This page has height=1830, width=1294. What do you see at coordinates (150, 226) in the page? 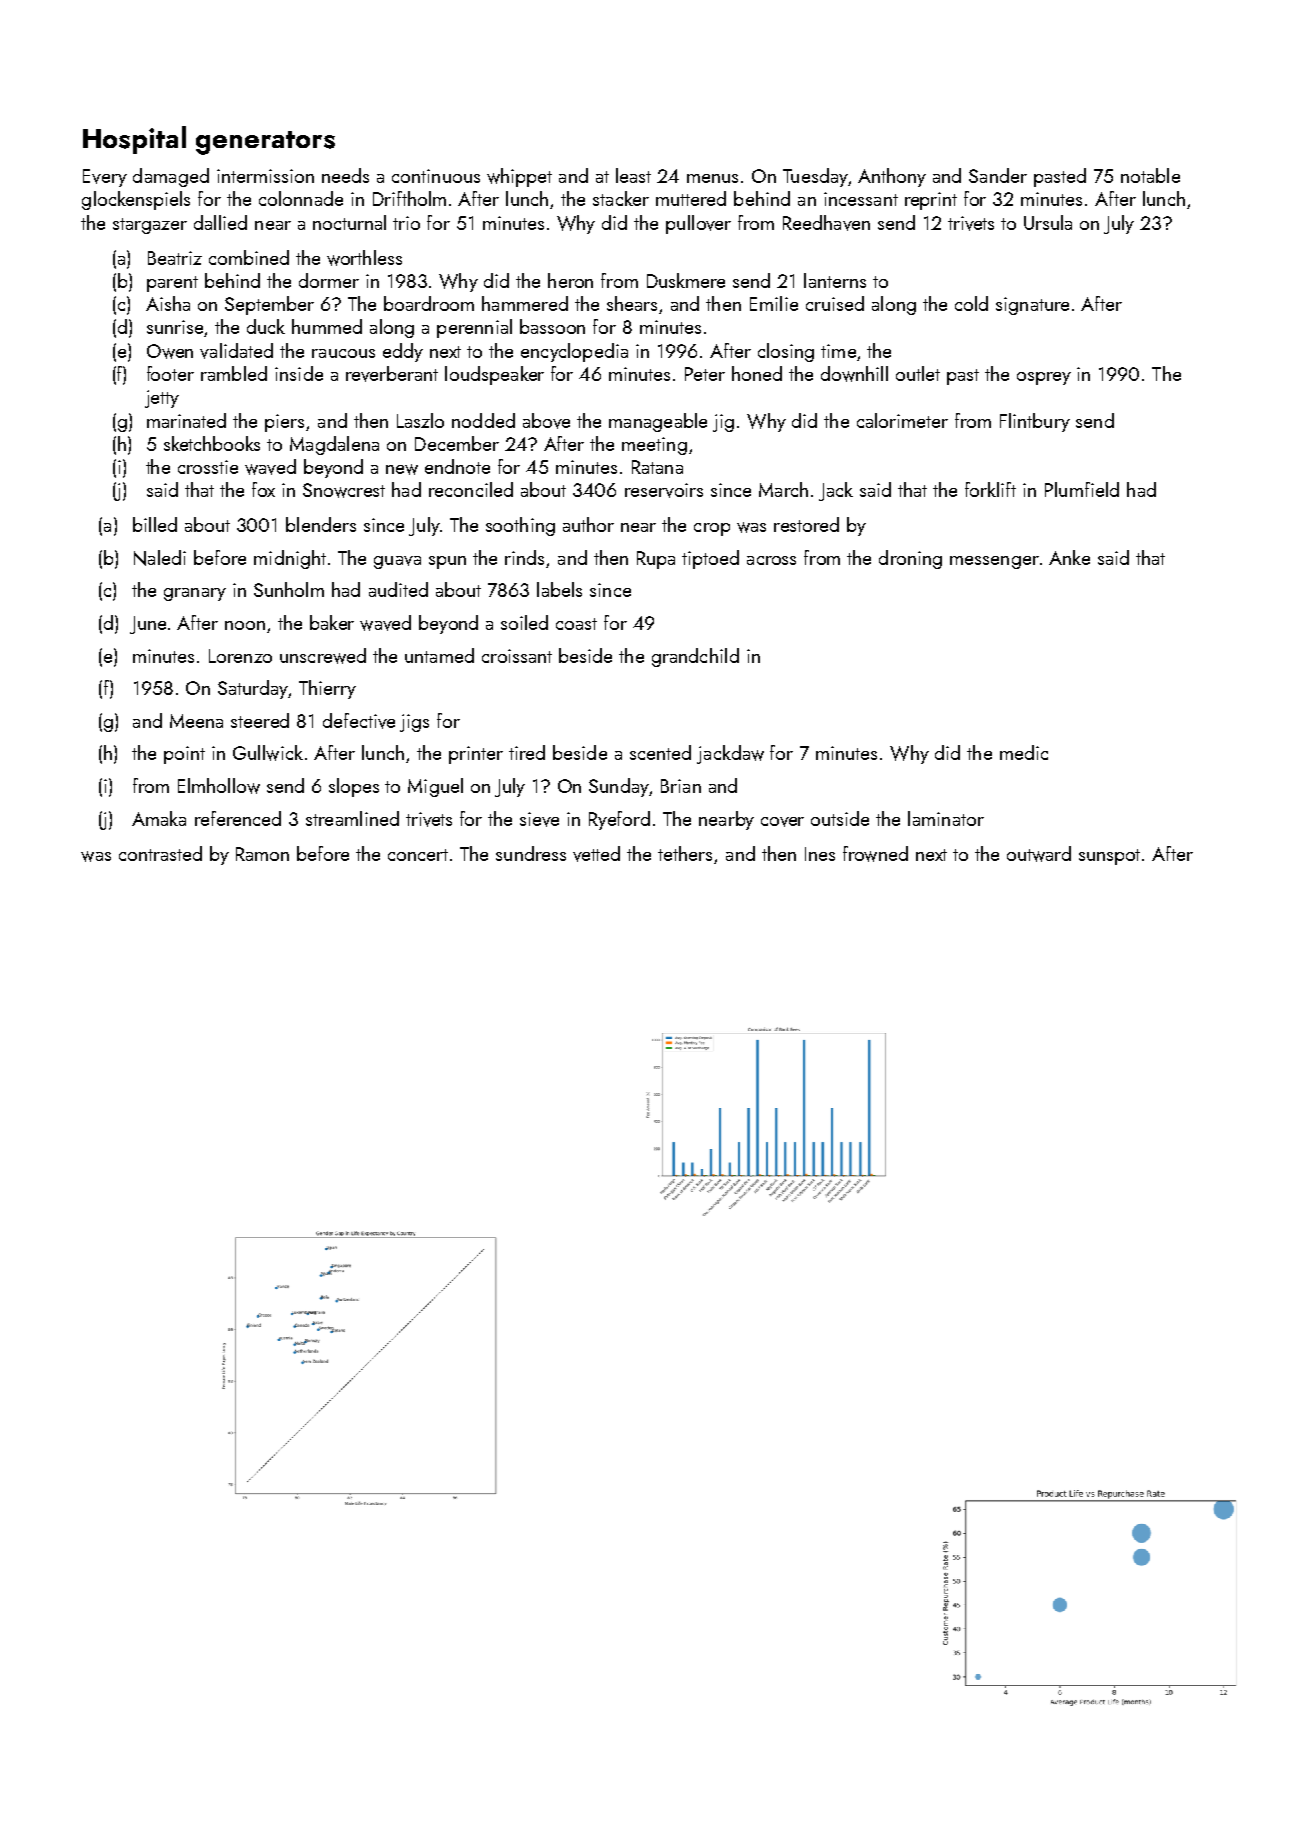
I see `stargazer` at bounding box center [150, 226].
